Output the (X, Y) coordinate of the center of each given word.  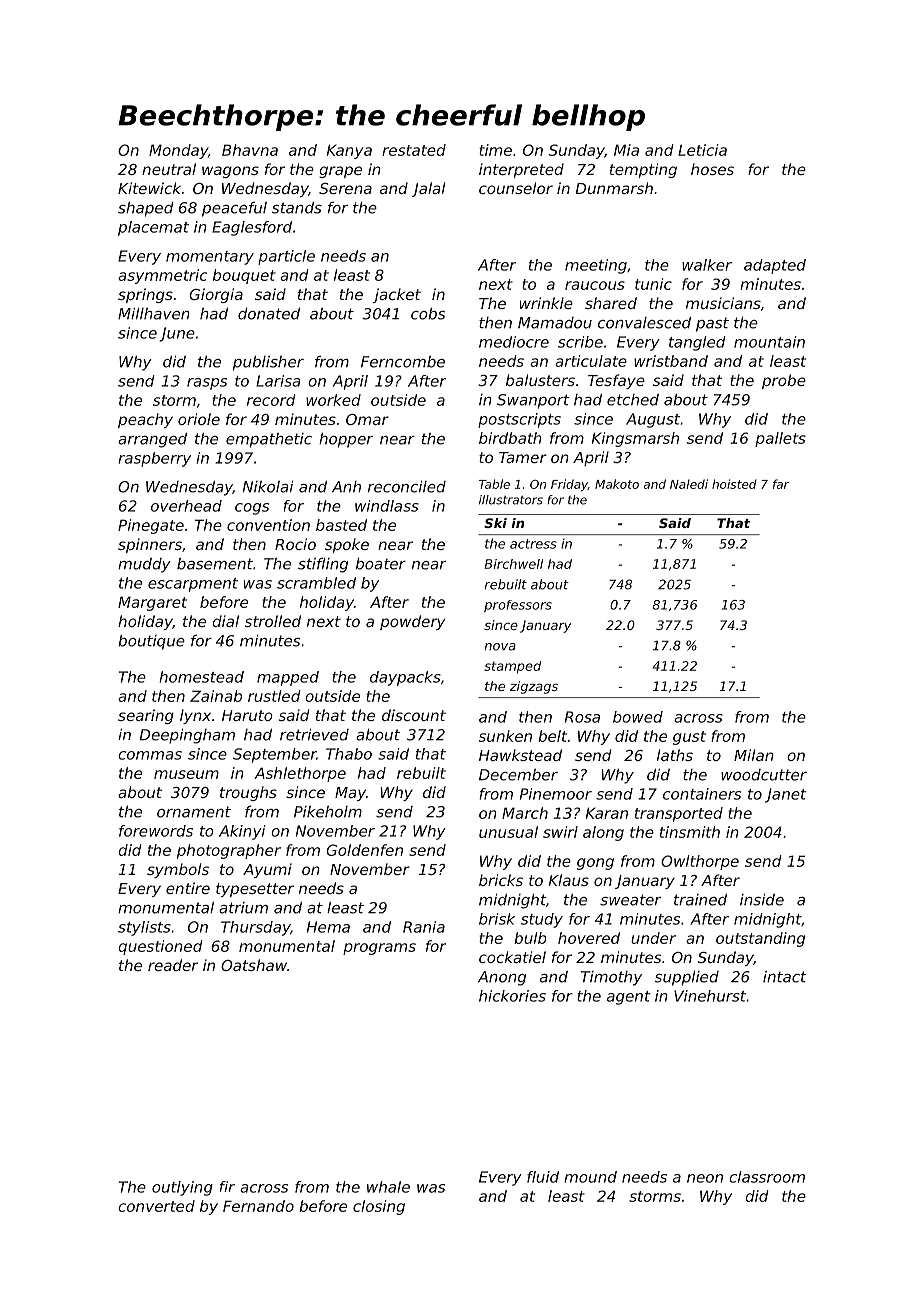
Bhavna (250, 150)
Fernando (258, 1206)
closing (379, 1207)
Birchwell (513, 564)
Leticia (702, 150)
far (781, 484)
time (495, 150)
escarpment (193, 585)
